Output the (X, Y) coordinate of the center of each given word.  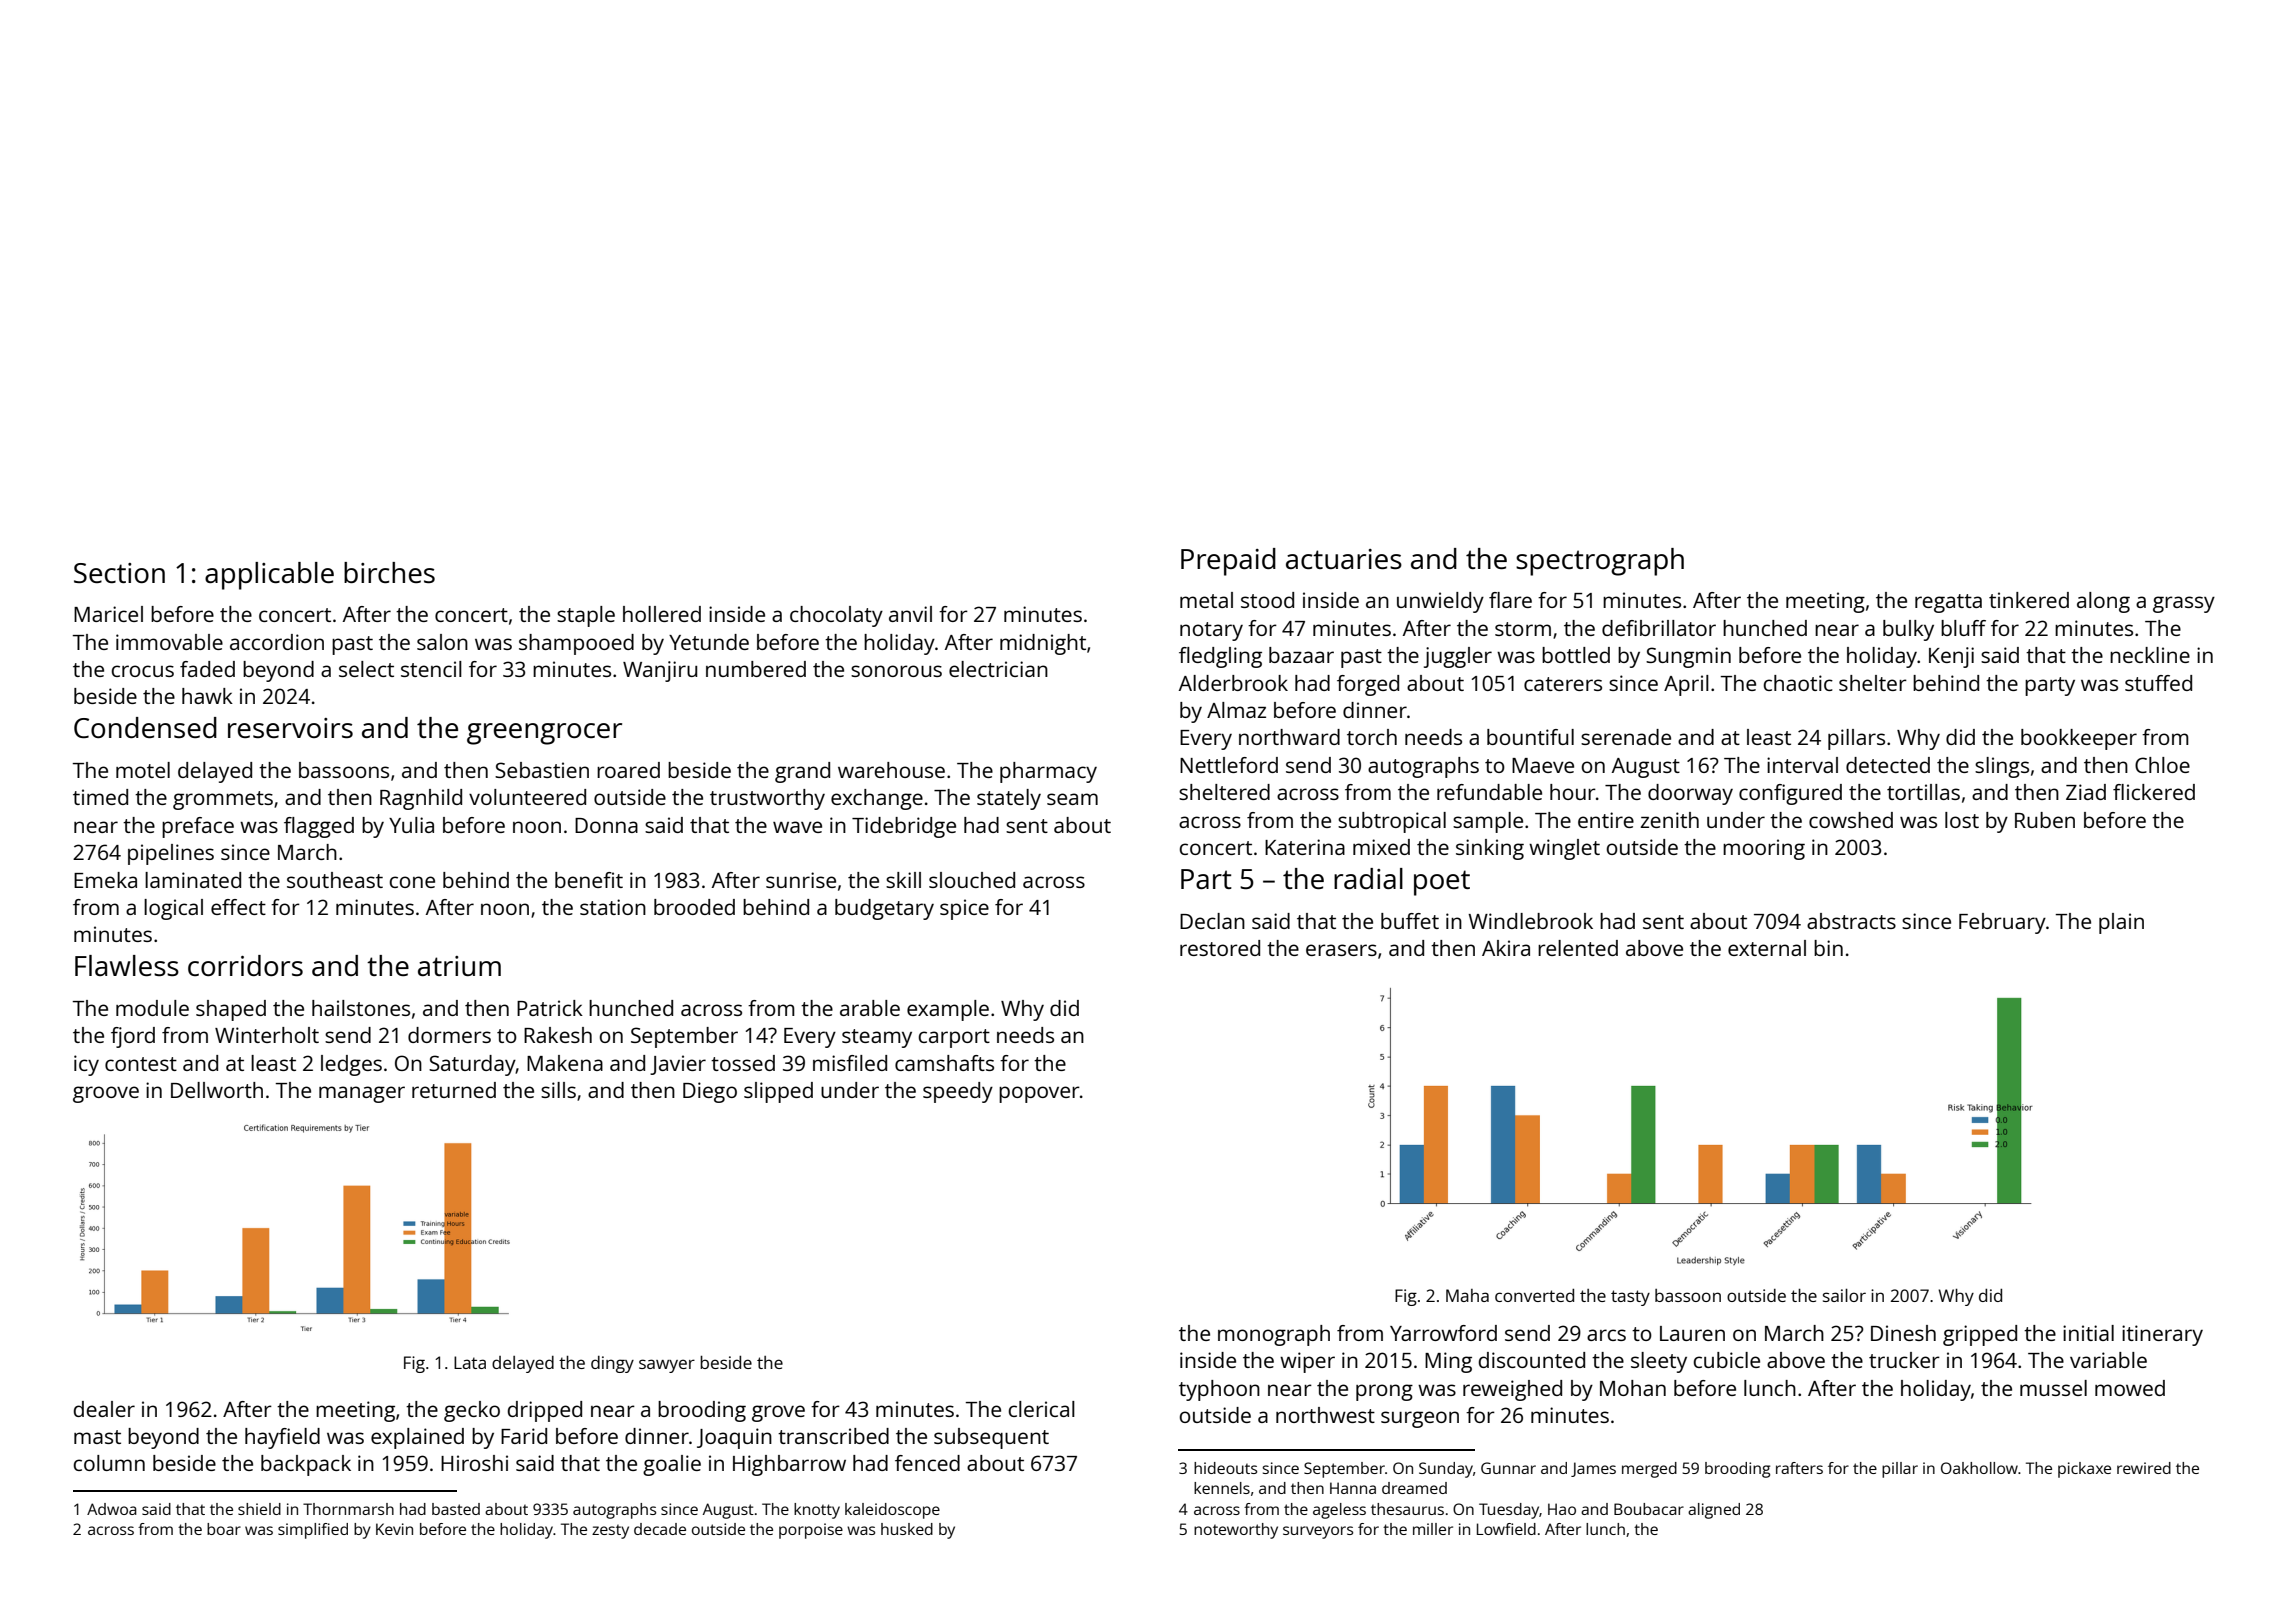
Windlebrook (1530, 921)
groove (106, 1094)
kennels (1222, 1488)
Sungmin (1688, 657)
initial (2088, 1333)
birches (389, 572)
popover (1039, 1094)
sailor (1844, 1295)
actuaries (1344, 559)
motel (143, 770)
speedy (958, 1092)
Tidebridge (904, 827)
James (1593, 1469)
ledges (351, 1065)
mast (97, 1437)
